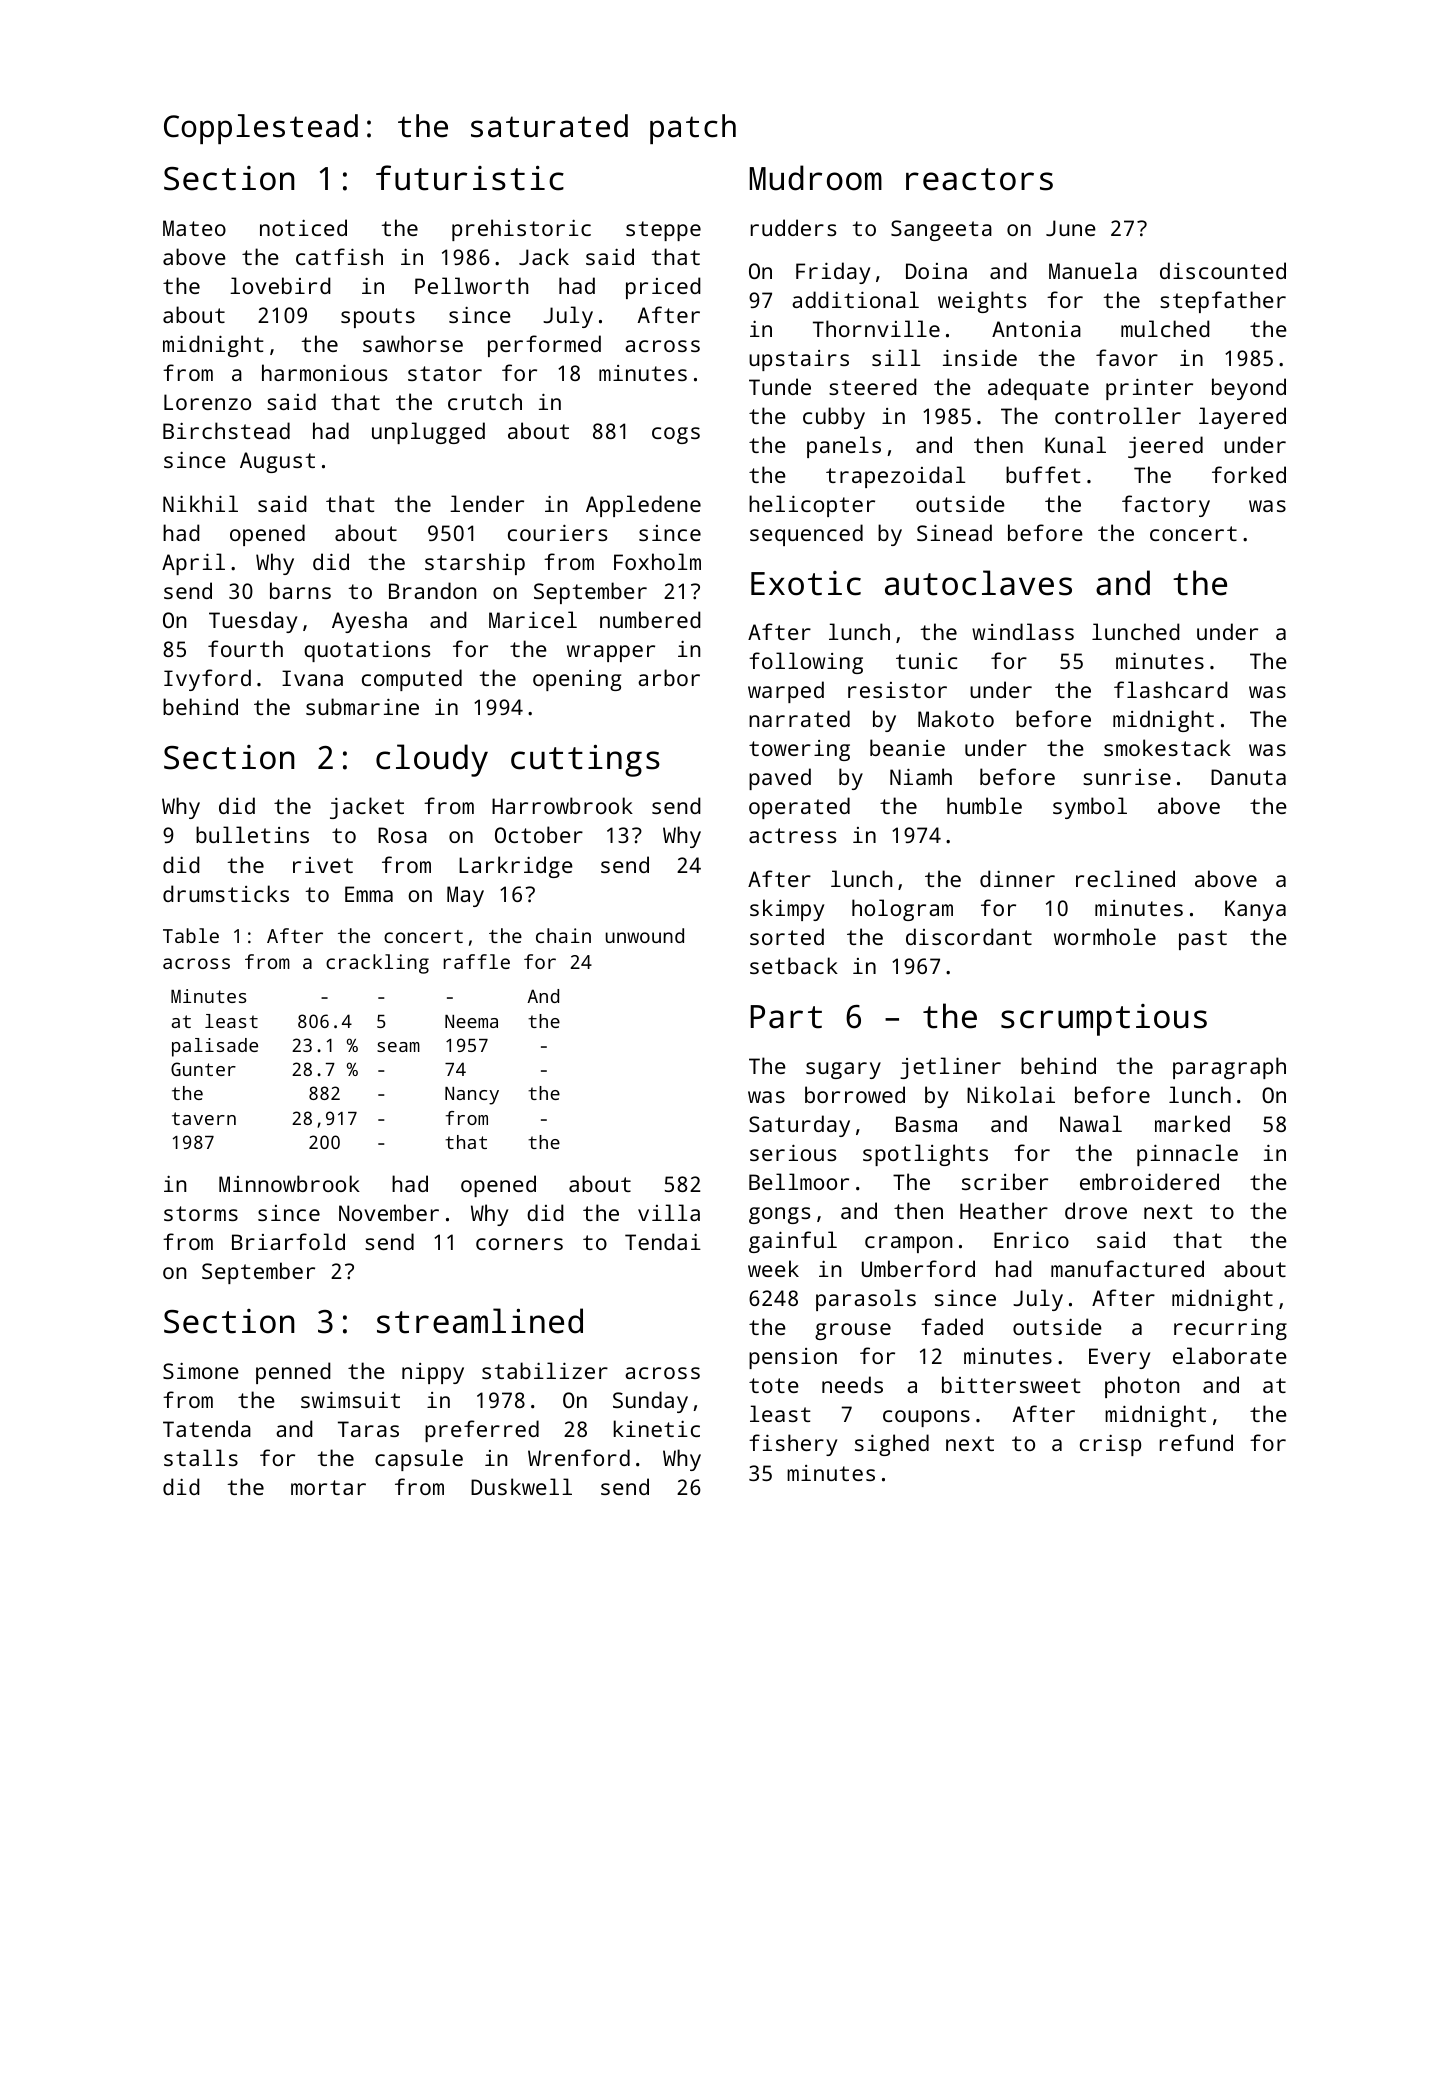 Image resolution: width=1450 pixels, height=2100 pixels. Describe the element at coordinates (194, 228) in the page. I see `Mateo` at that location.
